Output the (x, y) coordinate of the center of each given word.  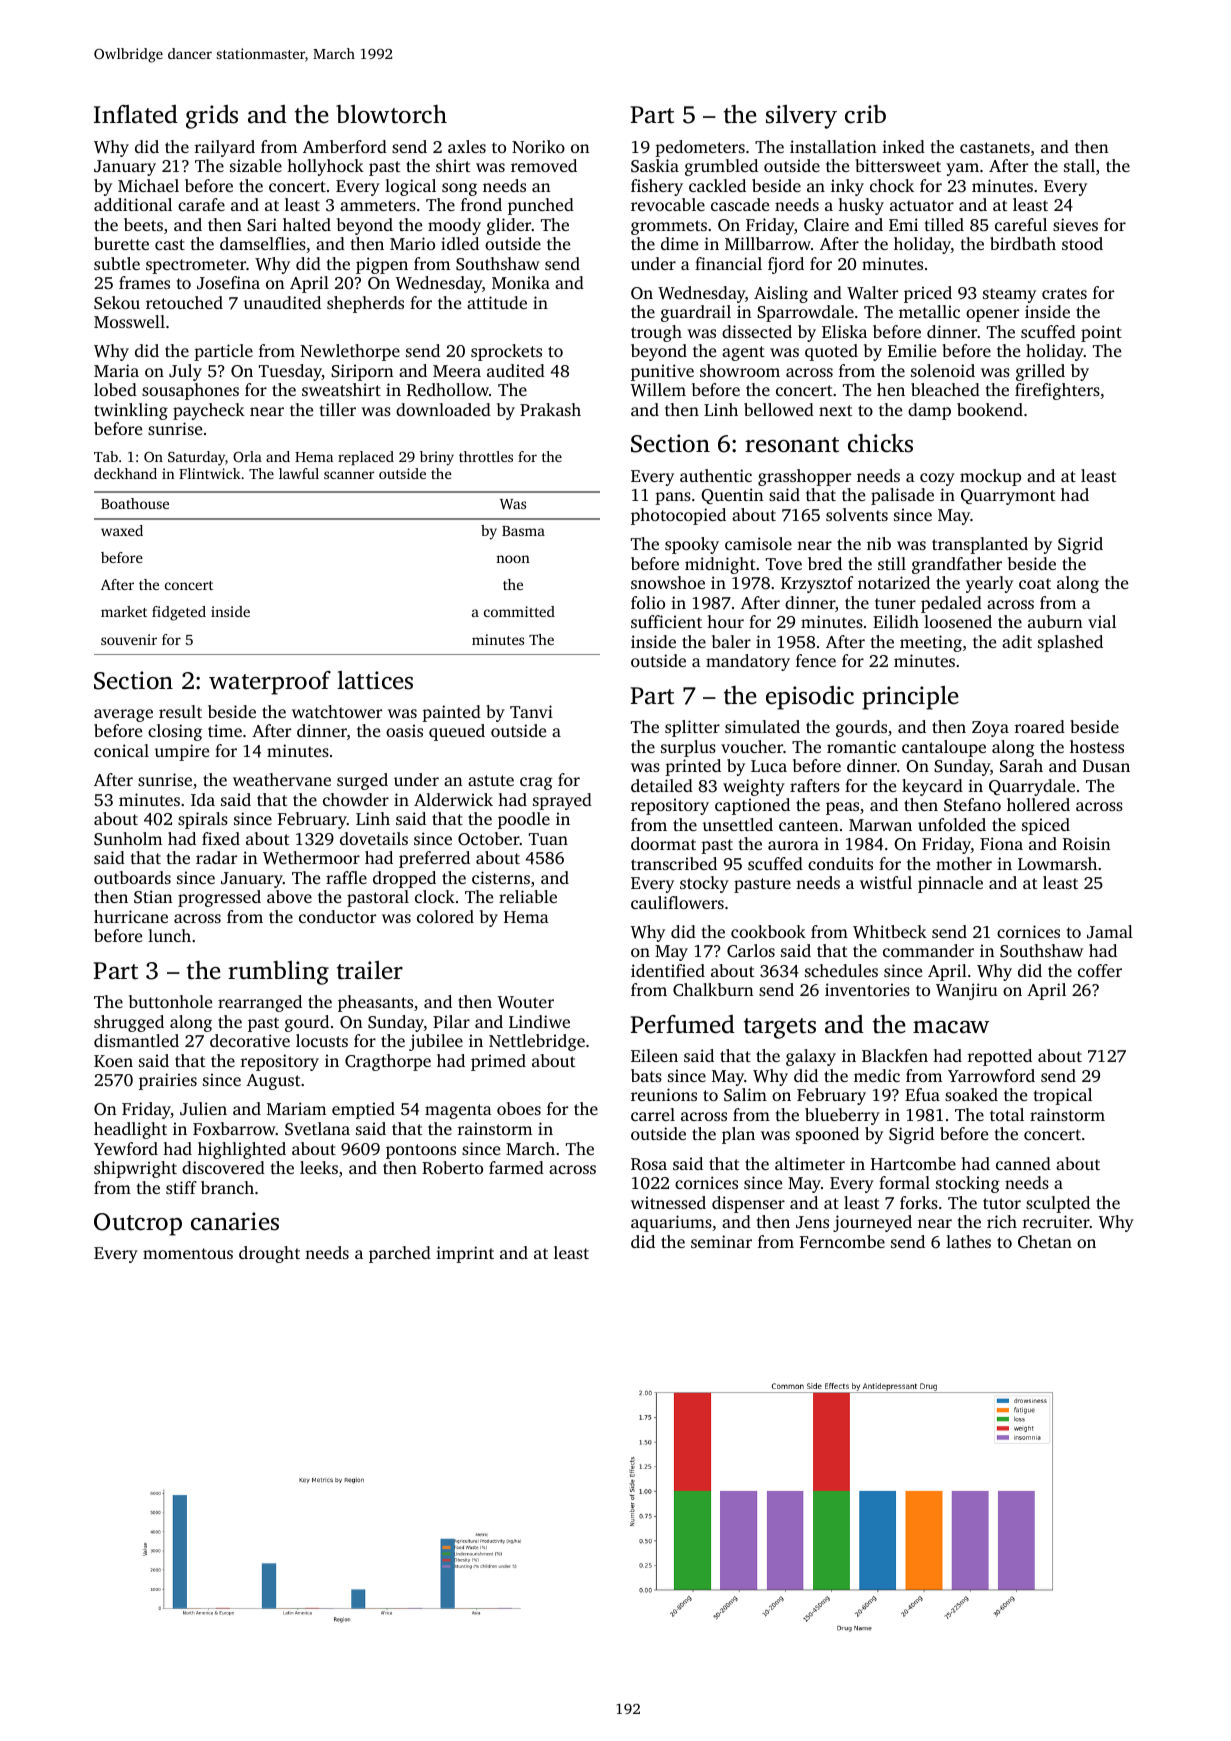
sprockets (506, 352)
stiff (181, 1187)
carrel (653, 1114)
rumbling (278, 973)
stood (1082, 243)
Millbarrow (768, 243)
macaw (951, 1027)
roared (1040, 726)
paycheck (209, 411)
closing (175, 732)
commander (928, 950)
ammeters (378, 205)
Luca (769, 766)
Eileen (654, 1055)
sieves (1075, 224)
